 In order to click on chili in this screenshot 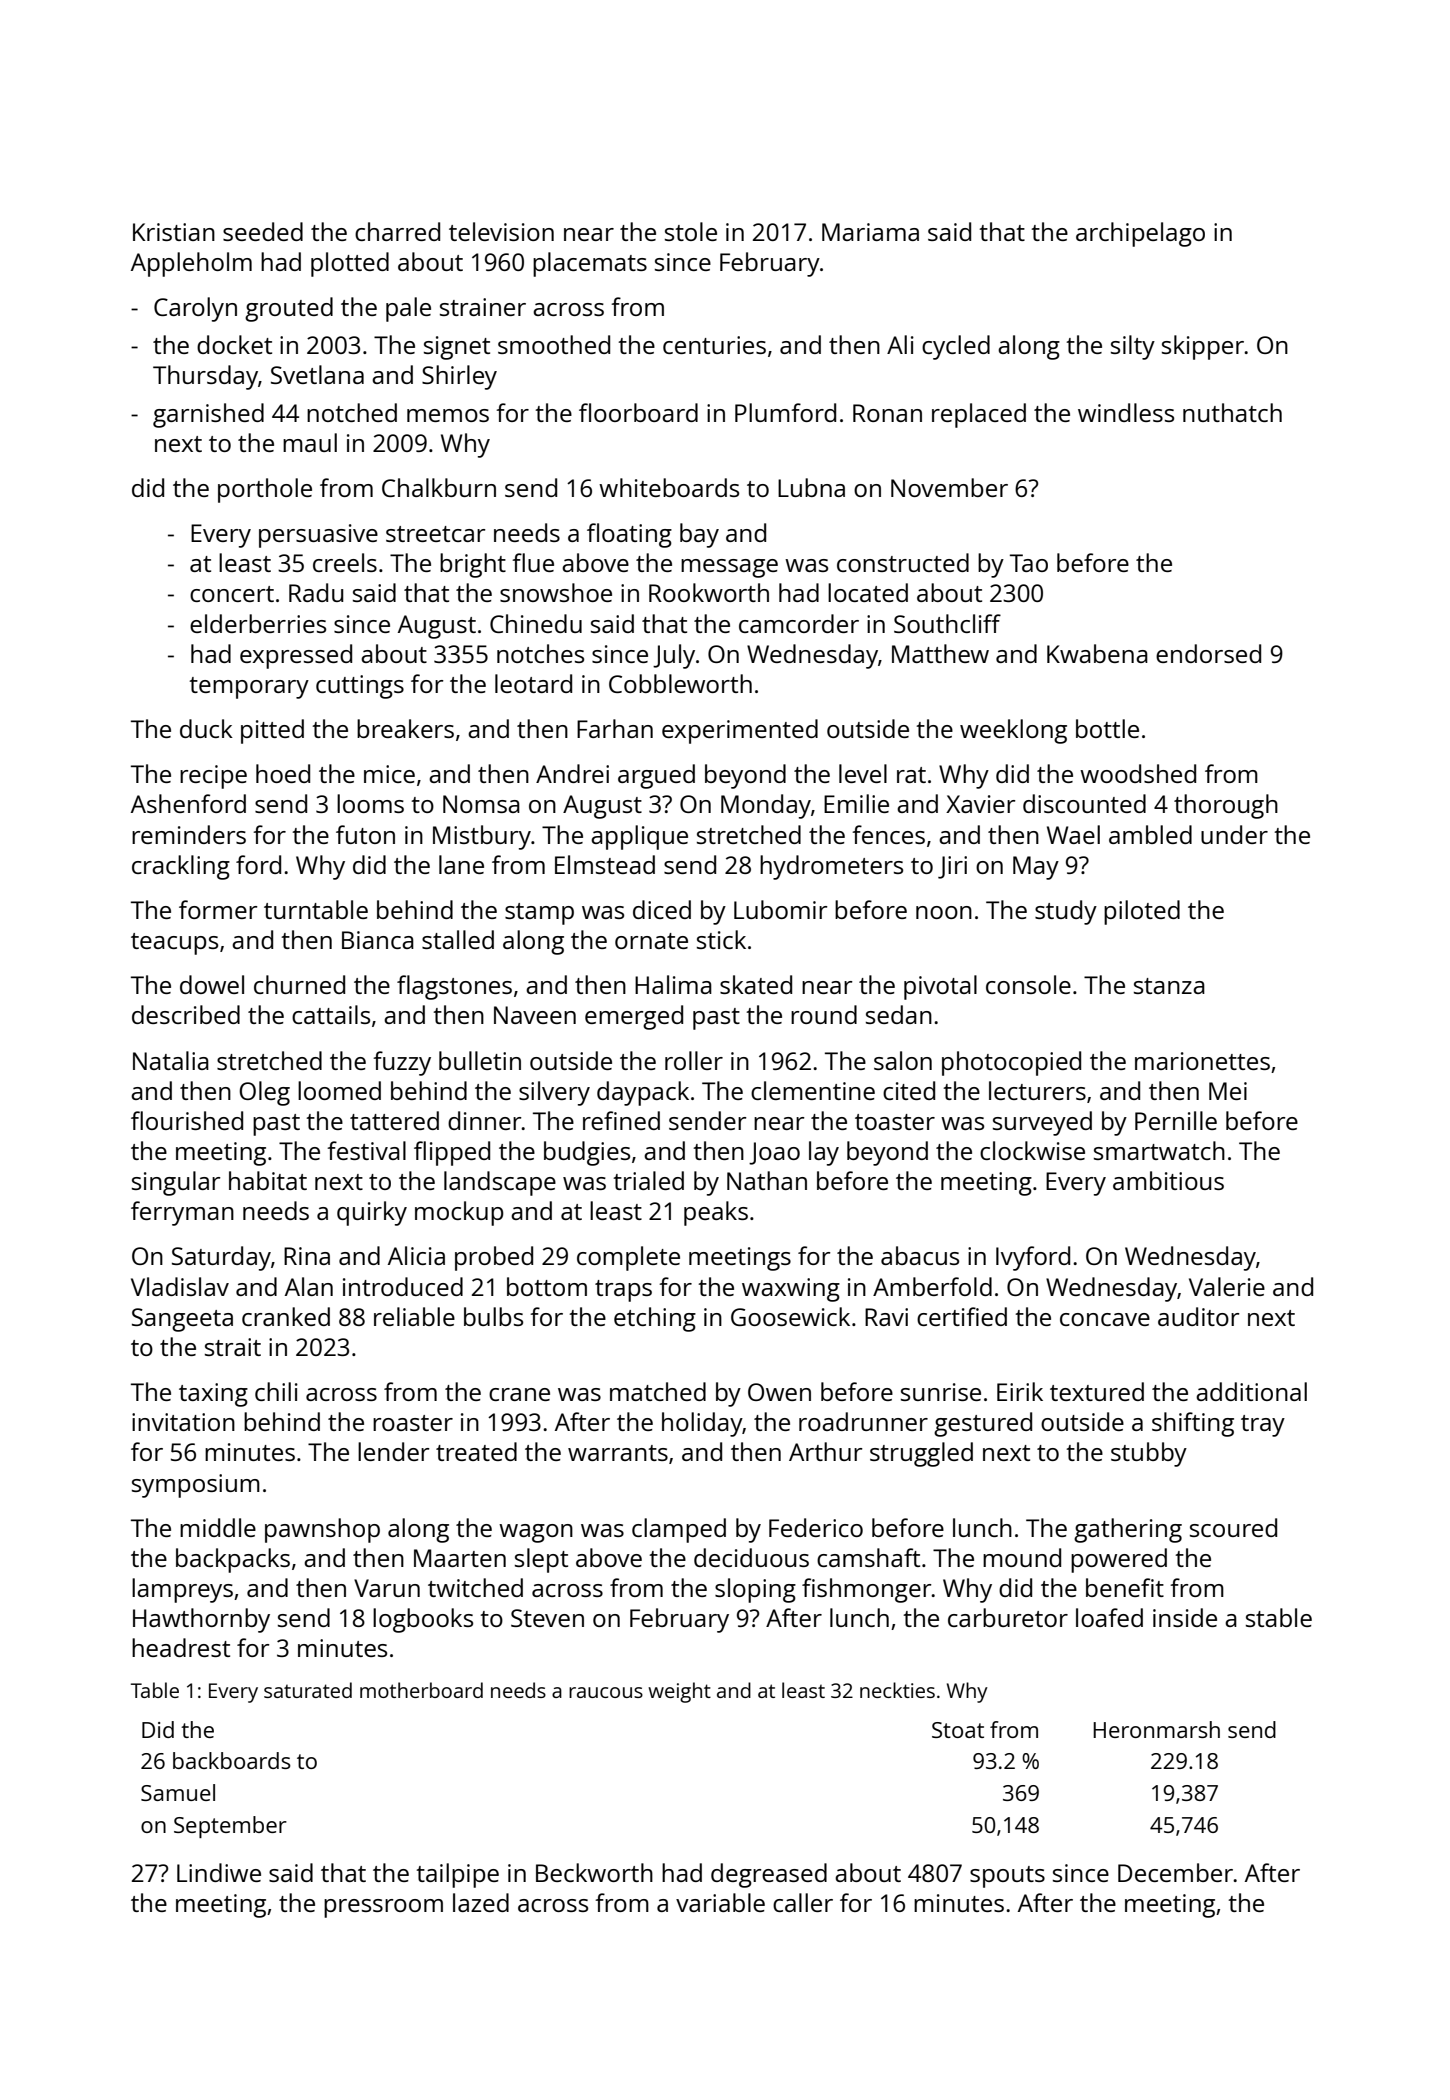, I will do `click(276, 1391)`.
